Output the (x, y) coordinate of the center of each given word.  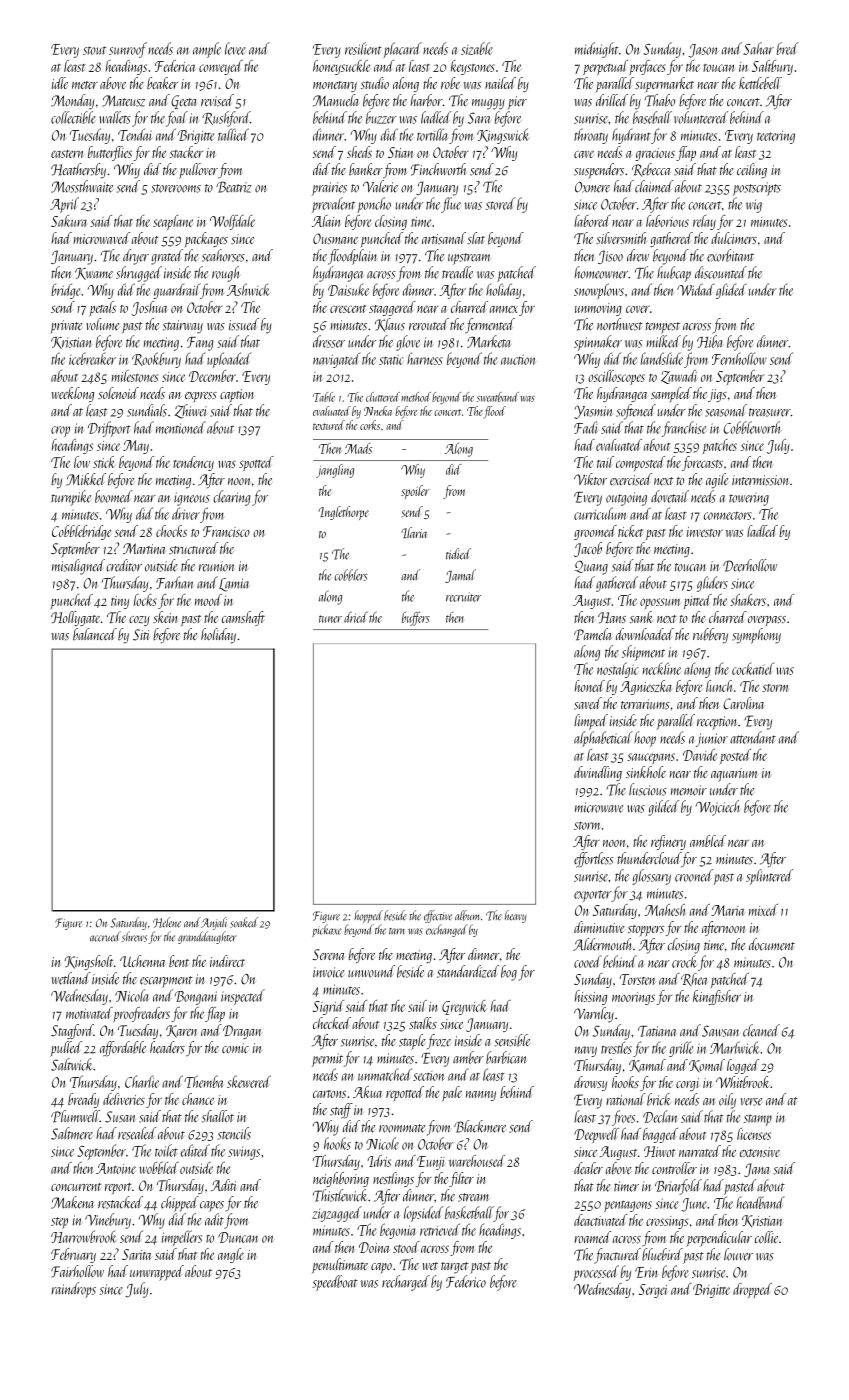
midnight (597, 50)
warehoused (477, 1161)
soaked (244, 922)
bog (509, 973)
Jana (757, 1170)
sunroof (128, 50)
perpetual (605, 67)
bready (83, 1100)
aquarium (734, 775)
